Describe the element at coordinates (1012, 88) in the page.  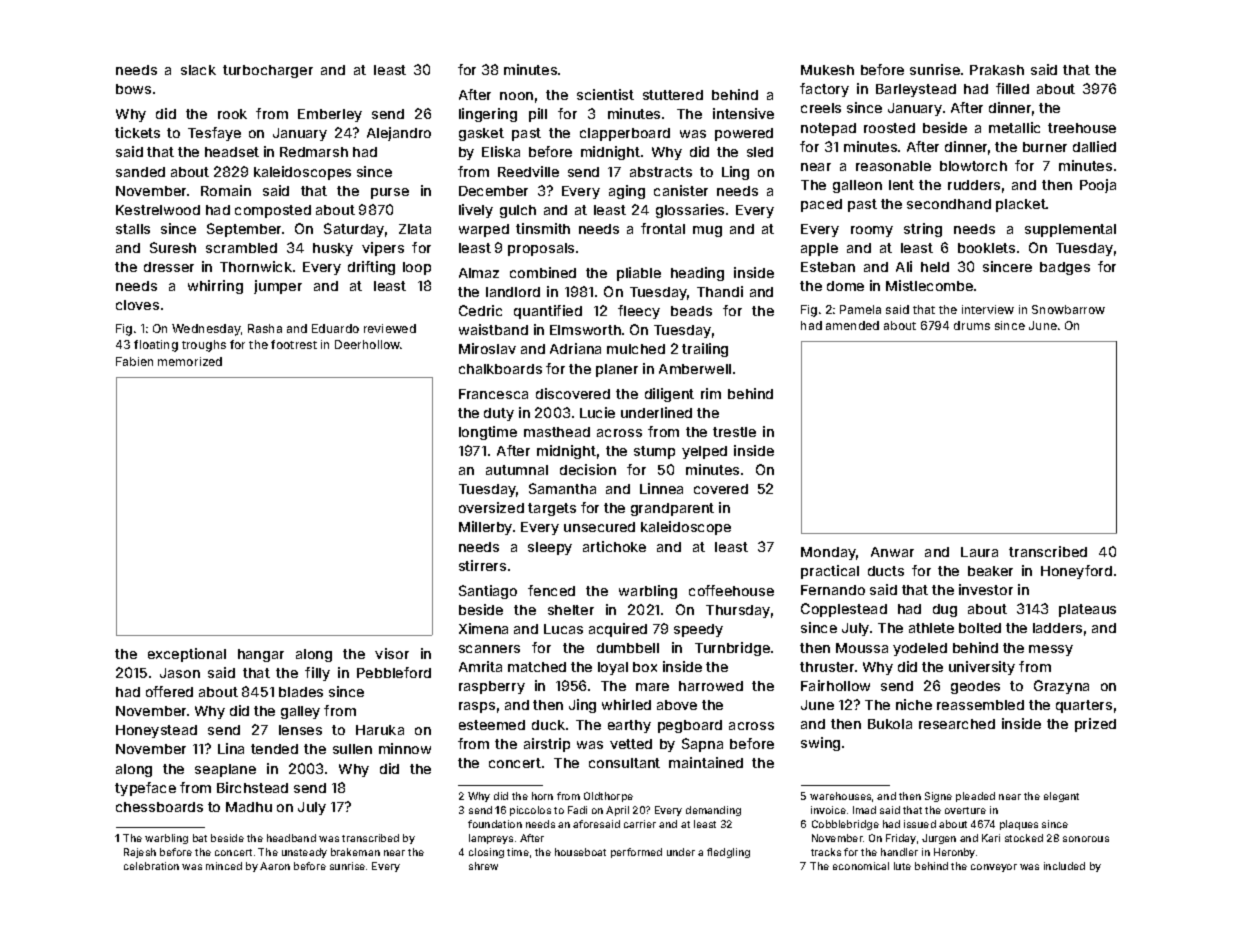
I see `filled` at that location.
